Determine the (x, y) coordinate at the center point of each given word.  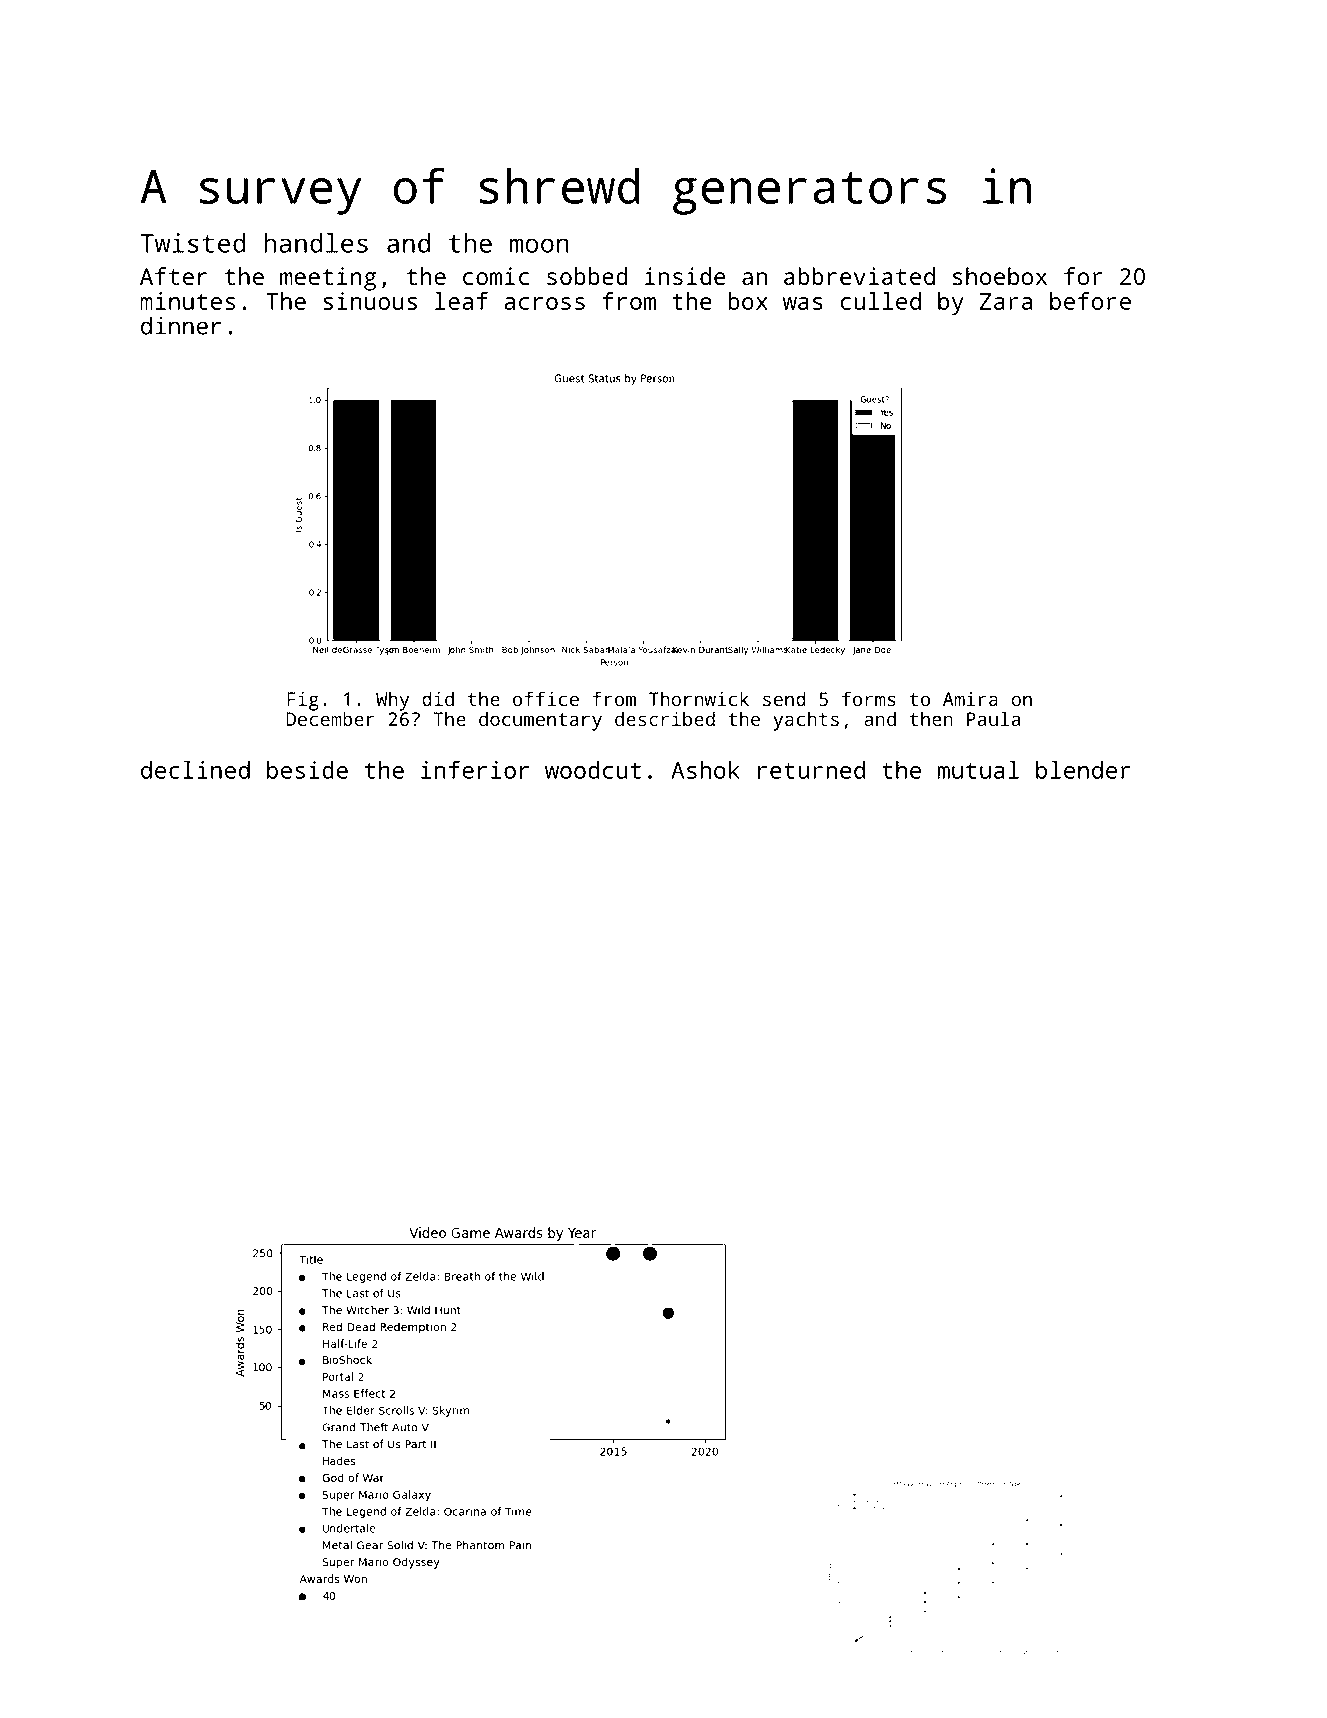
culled (880, 301)
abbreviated (859, 276)
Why (392, 701)
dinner (181, 325)
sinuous (370, 301)
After (174, 276)
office (546, 698)
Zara (1006, 301)
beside (307, 770)
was (803, 303)
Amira (970, 699)
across (544, 303)
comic (496, 276)
